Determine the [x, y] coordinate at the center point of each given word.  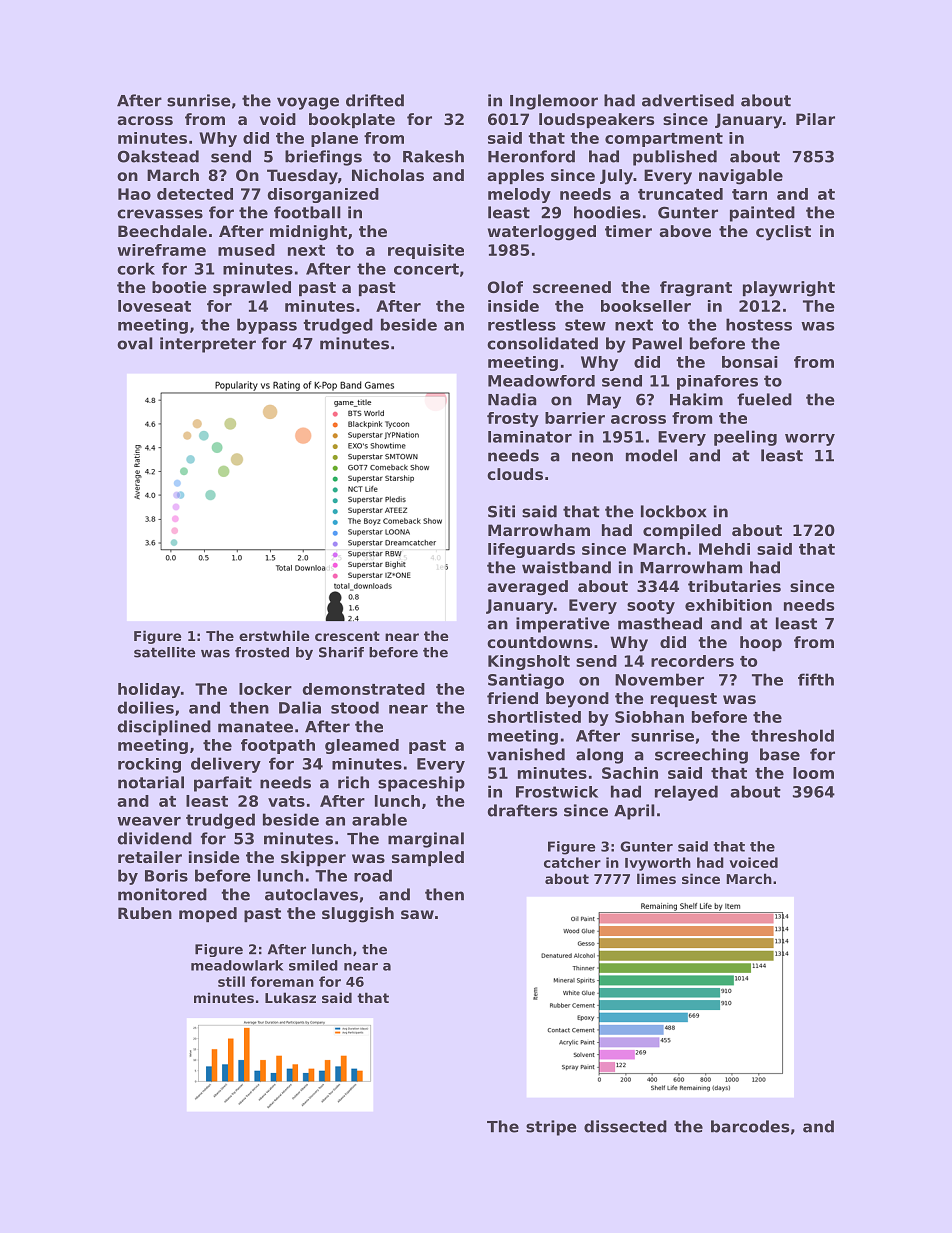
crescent [347, 636]
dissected [625, 1126]
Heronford [531, 156]
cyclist [783, 233]
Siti [501, 511]
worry [810, 440]
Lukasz [290, 997]
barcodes [750, 1126]
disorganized [323, 195]
